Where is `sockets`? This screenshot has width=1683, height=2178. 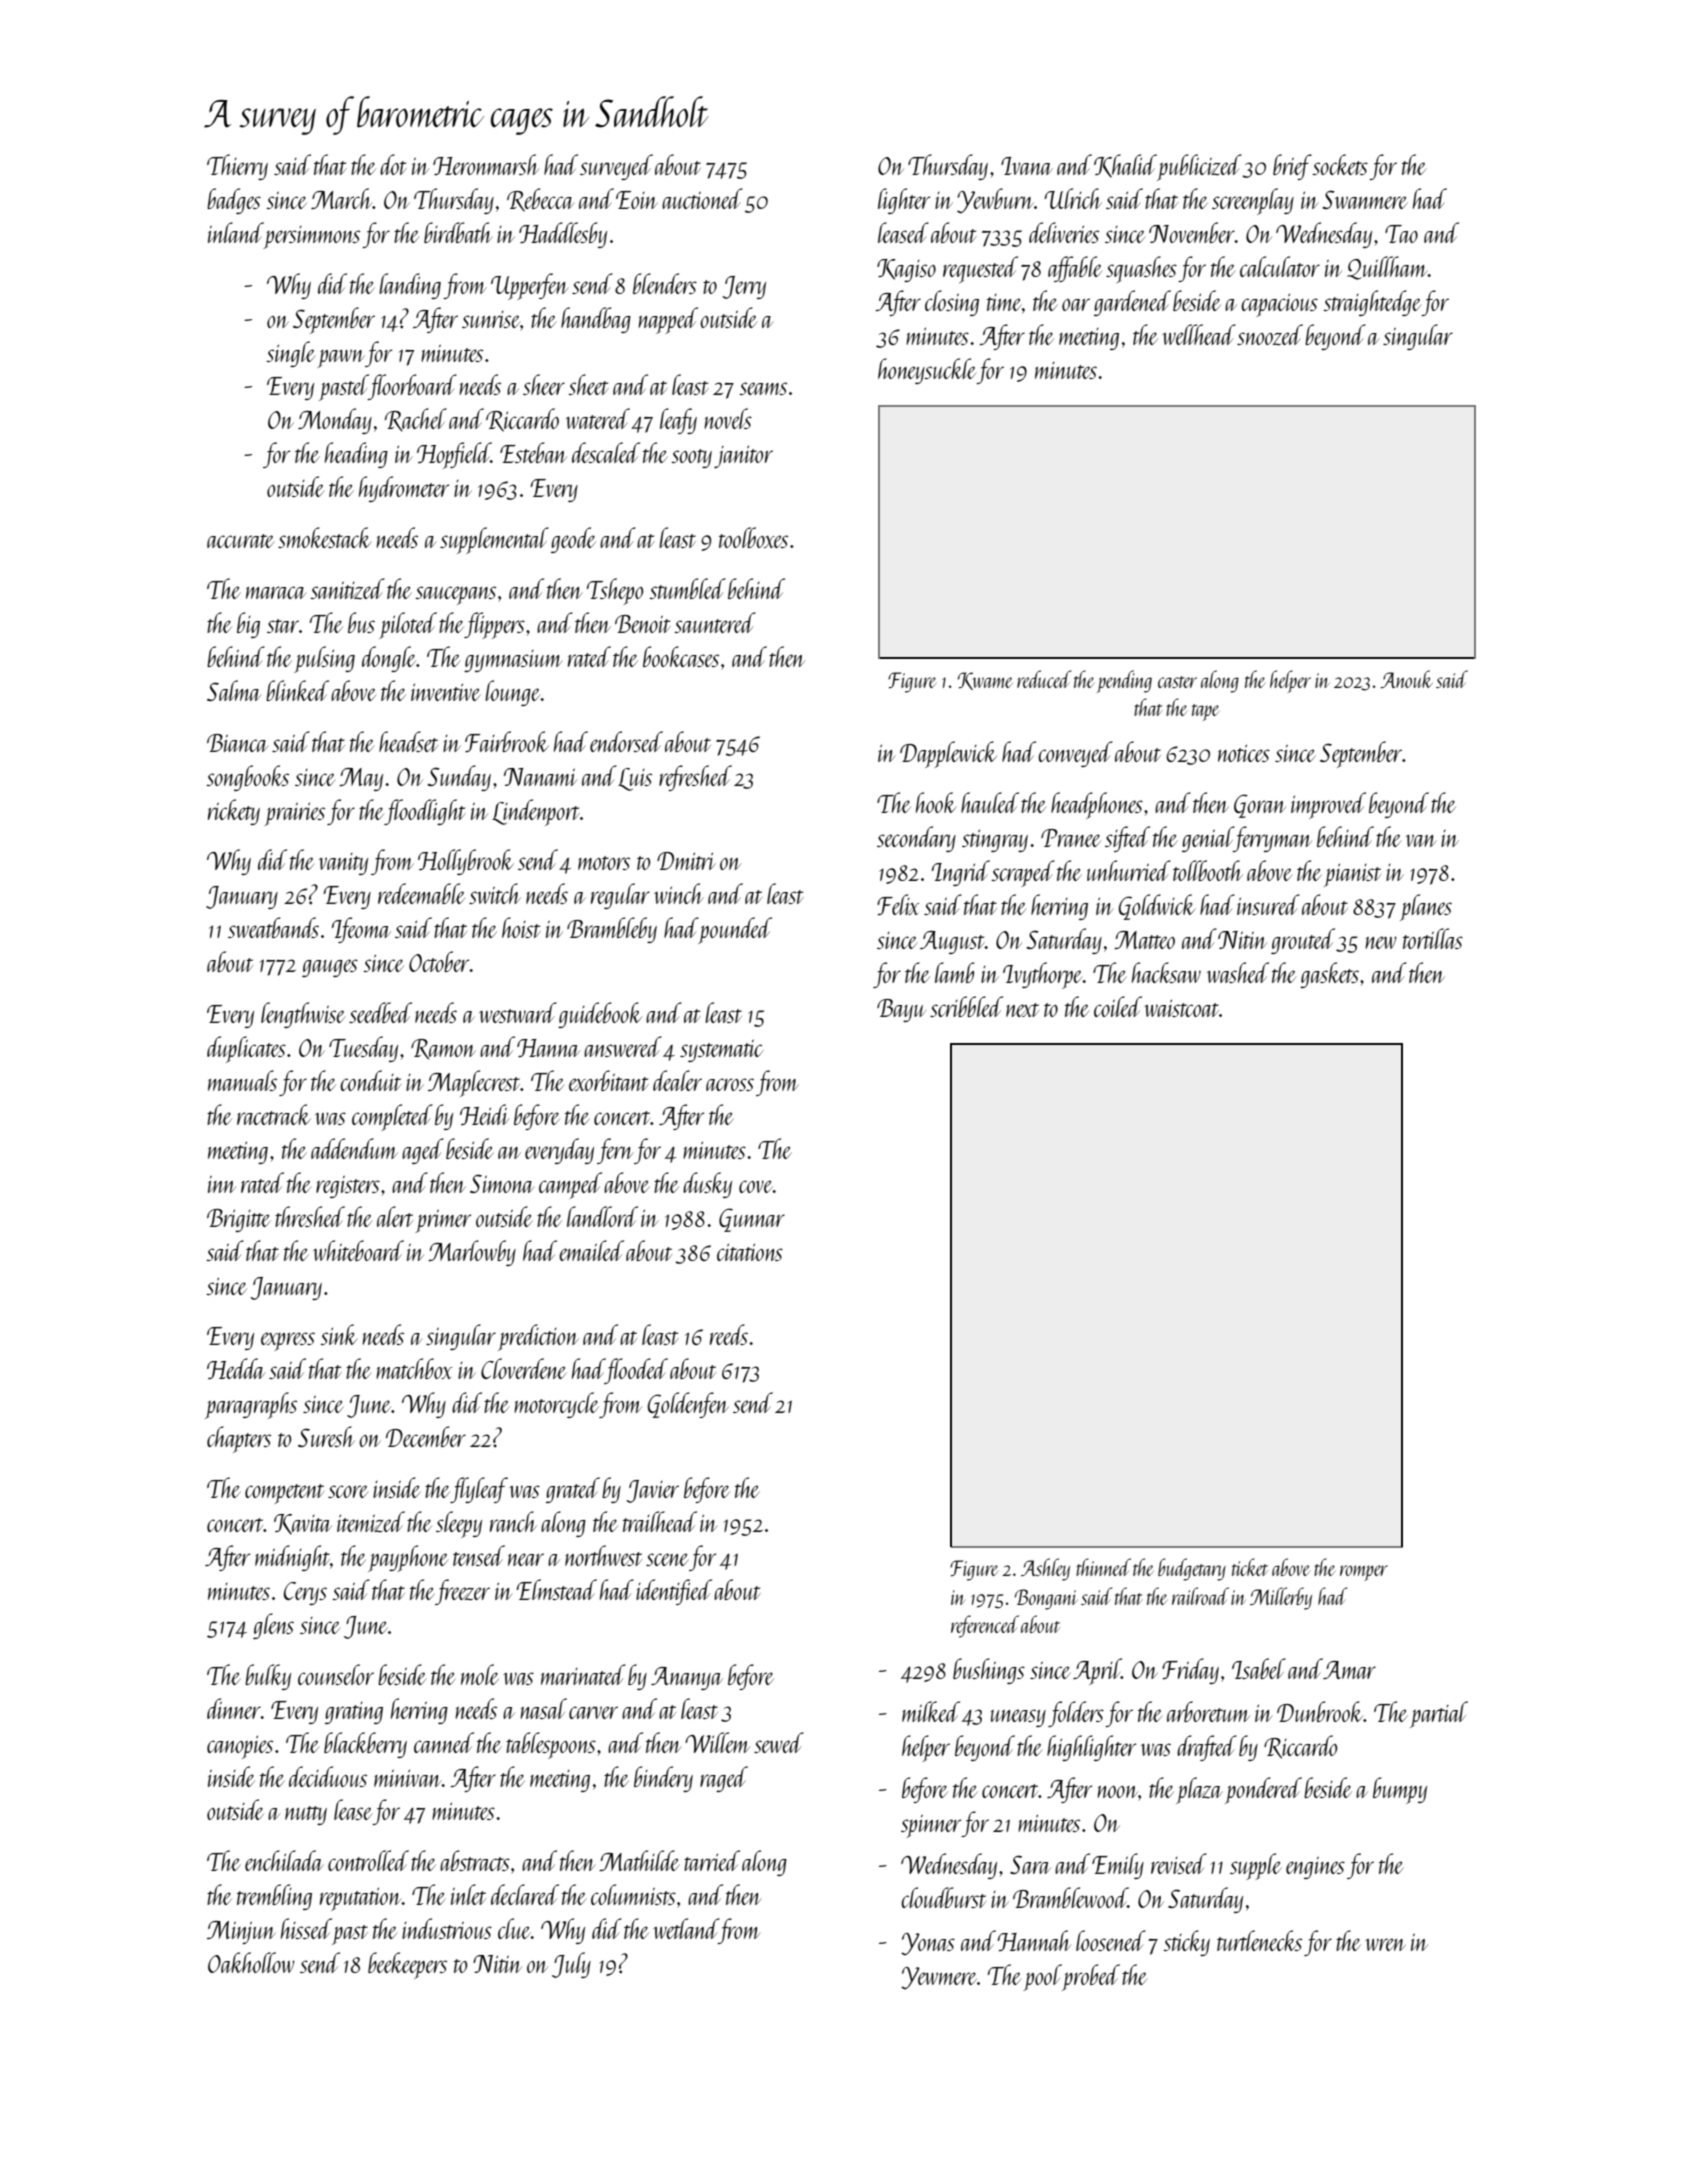
sockets is located at coordinates (1340, 164).
